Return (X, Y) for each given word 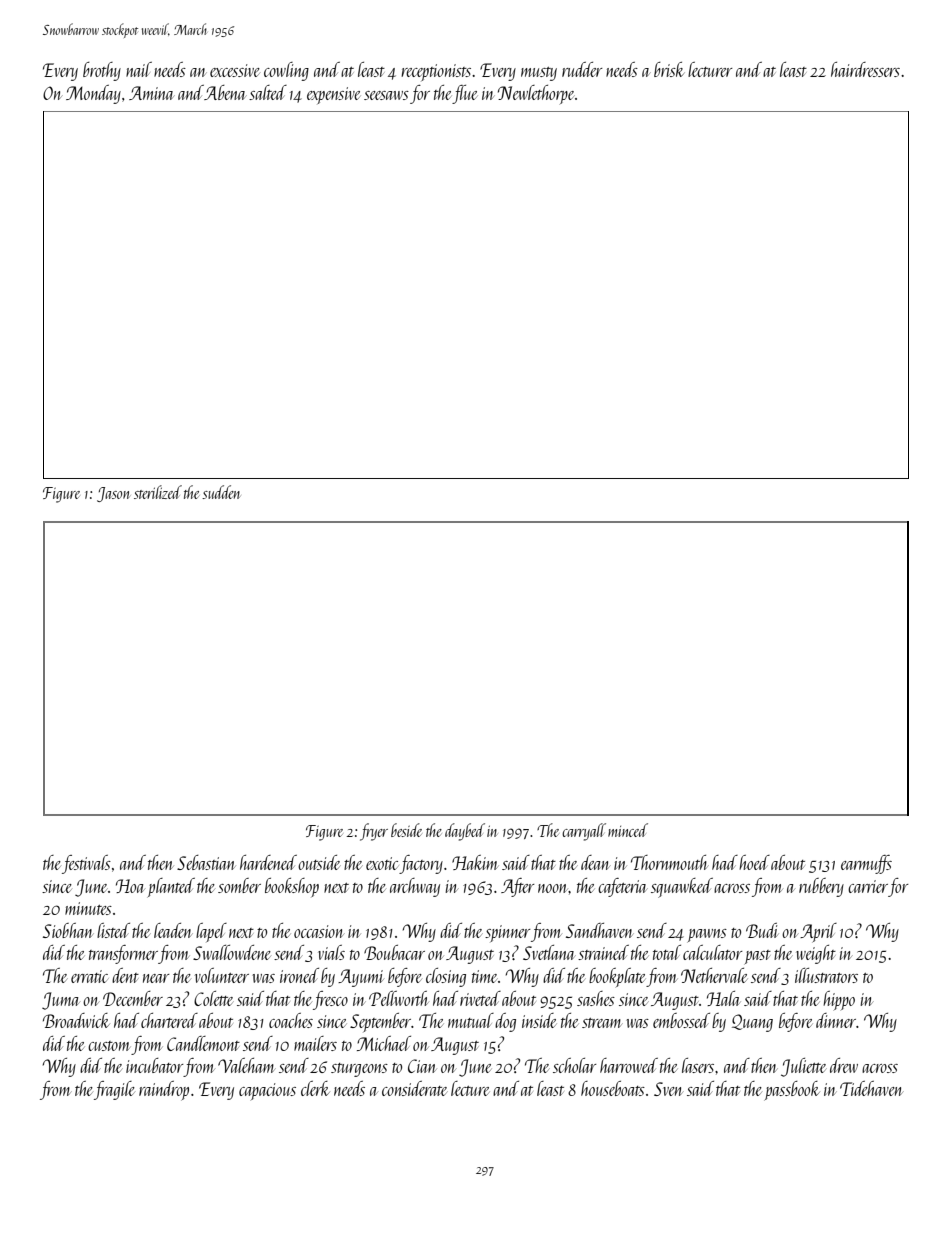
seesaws (386, 95)
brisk (669, 69)
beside (406, 830)
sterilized (158, 492)
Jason (113, 494)
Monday (93, 94)
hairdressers (865, 69)
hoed (754, 862)
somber (239, 885)
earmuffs (866, 864)
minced (628, 830)
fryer (374, 832)
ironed (299, 975)
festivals (86, 864)
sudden (221, 492)
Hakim (475, 862)
